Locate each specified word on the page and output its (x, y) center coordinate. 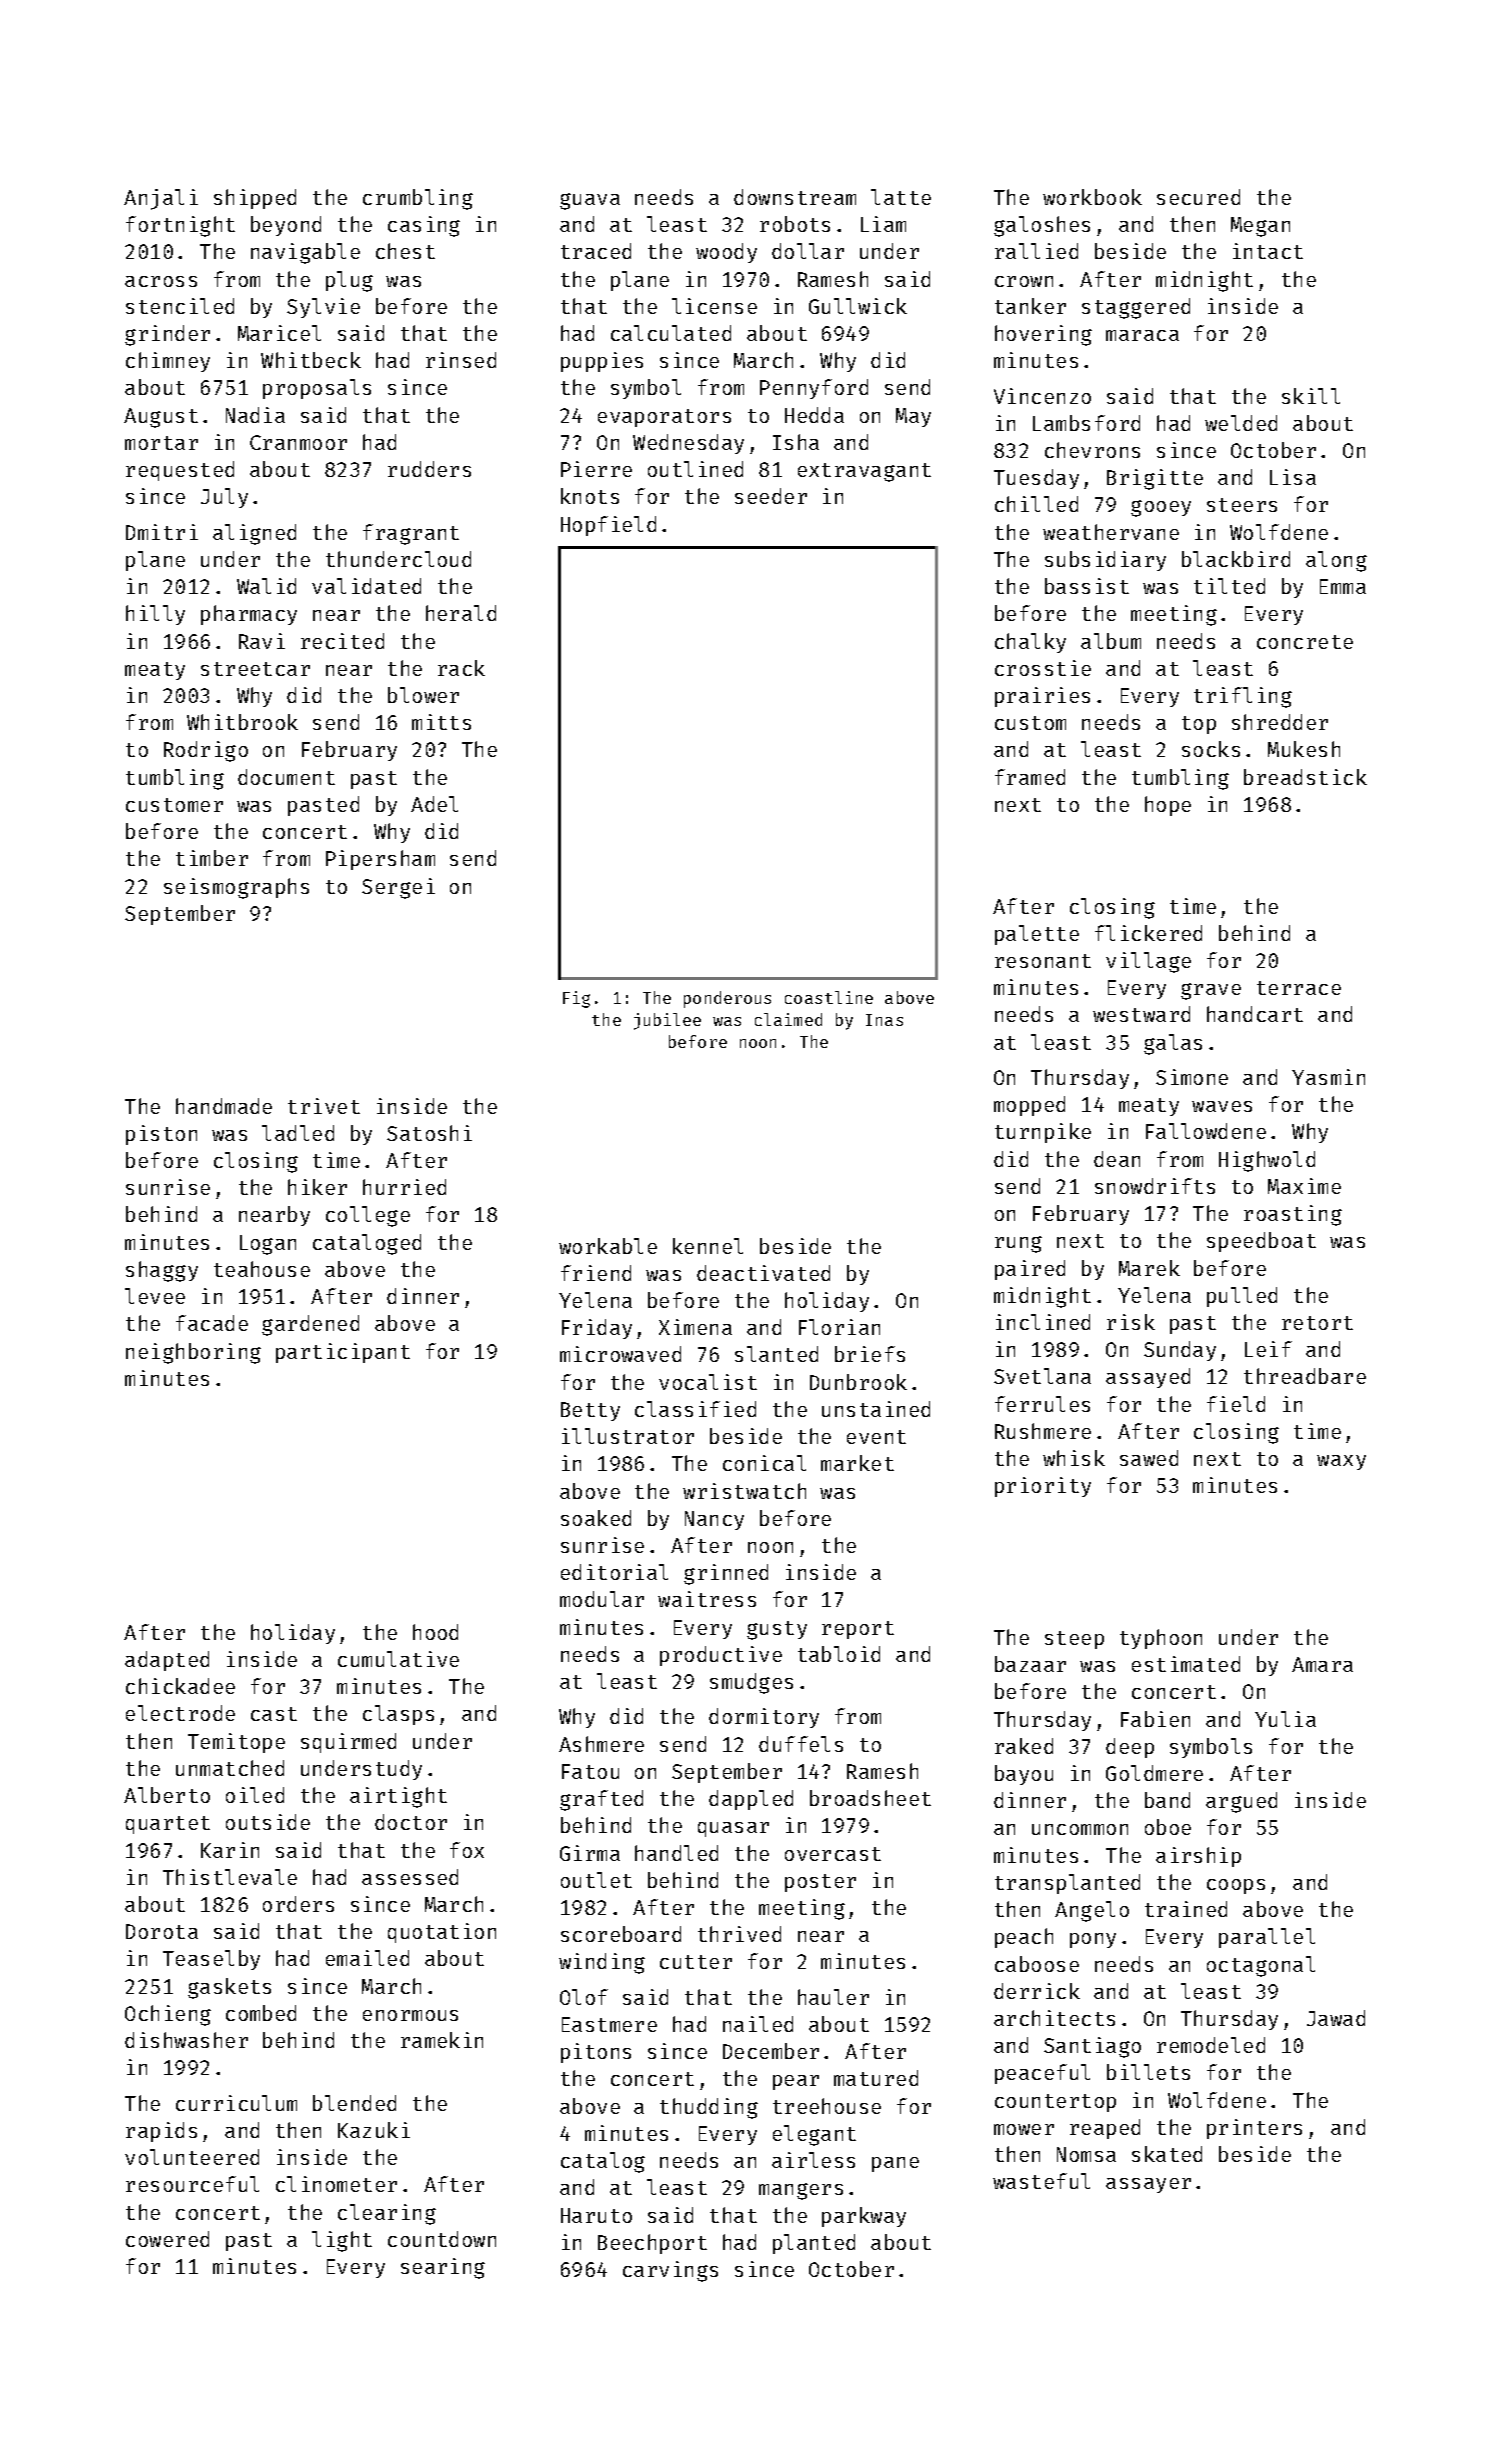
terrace (1299, 988)
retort (1317, 1323)
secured (1198, 197)
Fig (576, 999)
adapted (167, 1661)
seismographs (236, 888)
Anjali (161, 199)
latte (901, 197)
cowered (167, 2239)
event (876, 1437)
